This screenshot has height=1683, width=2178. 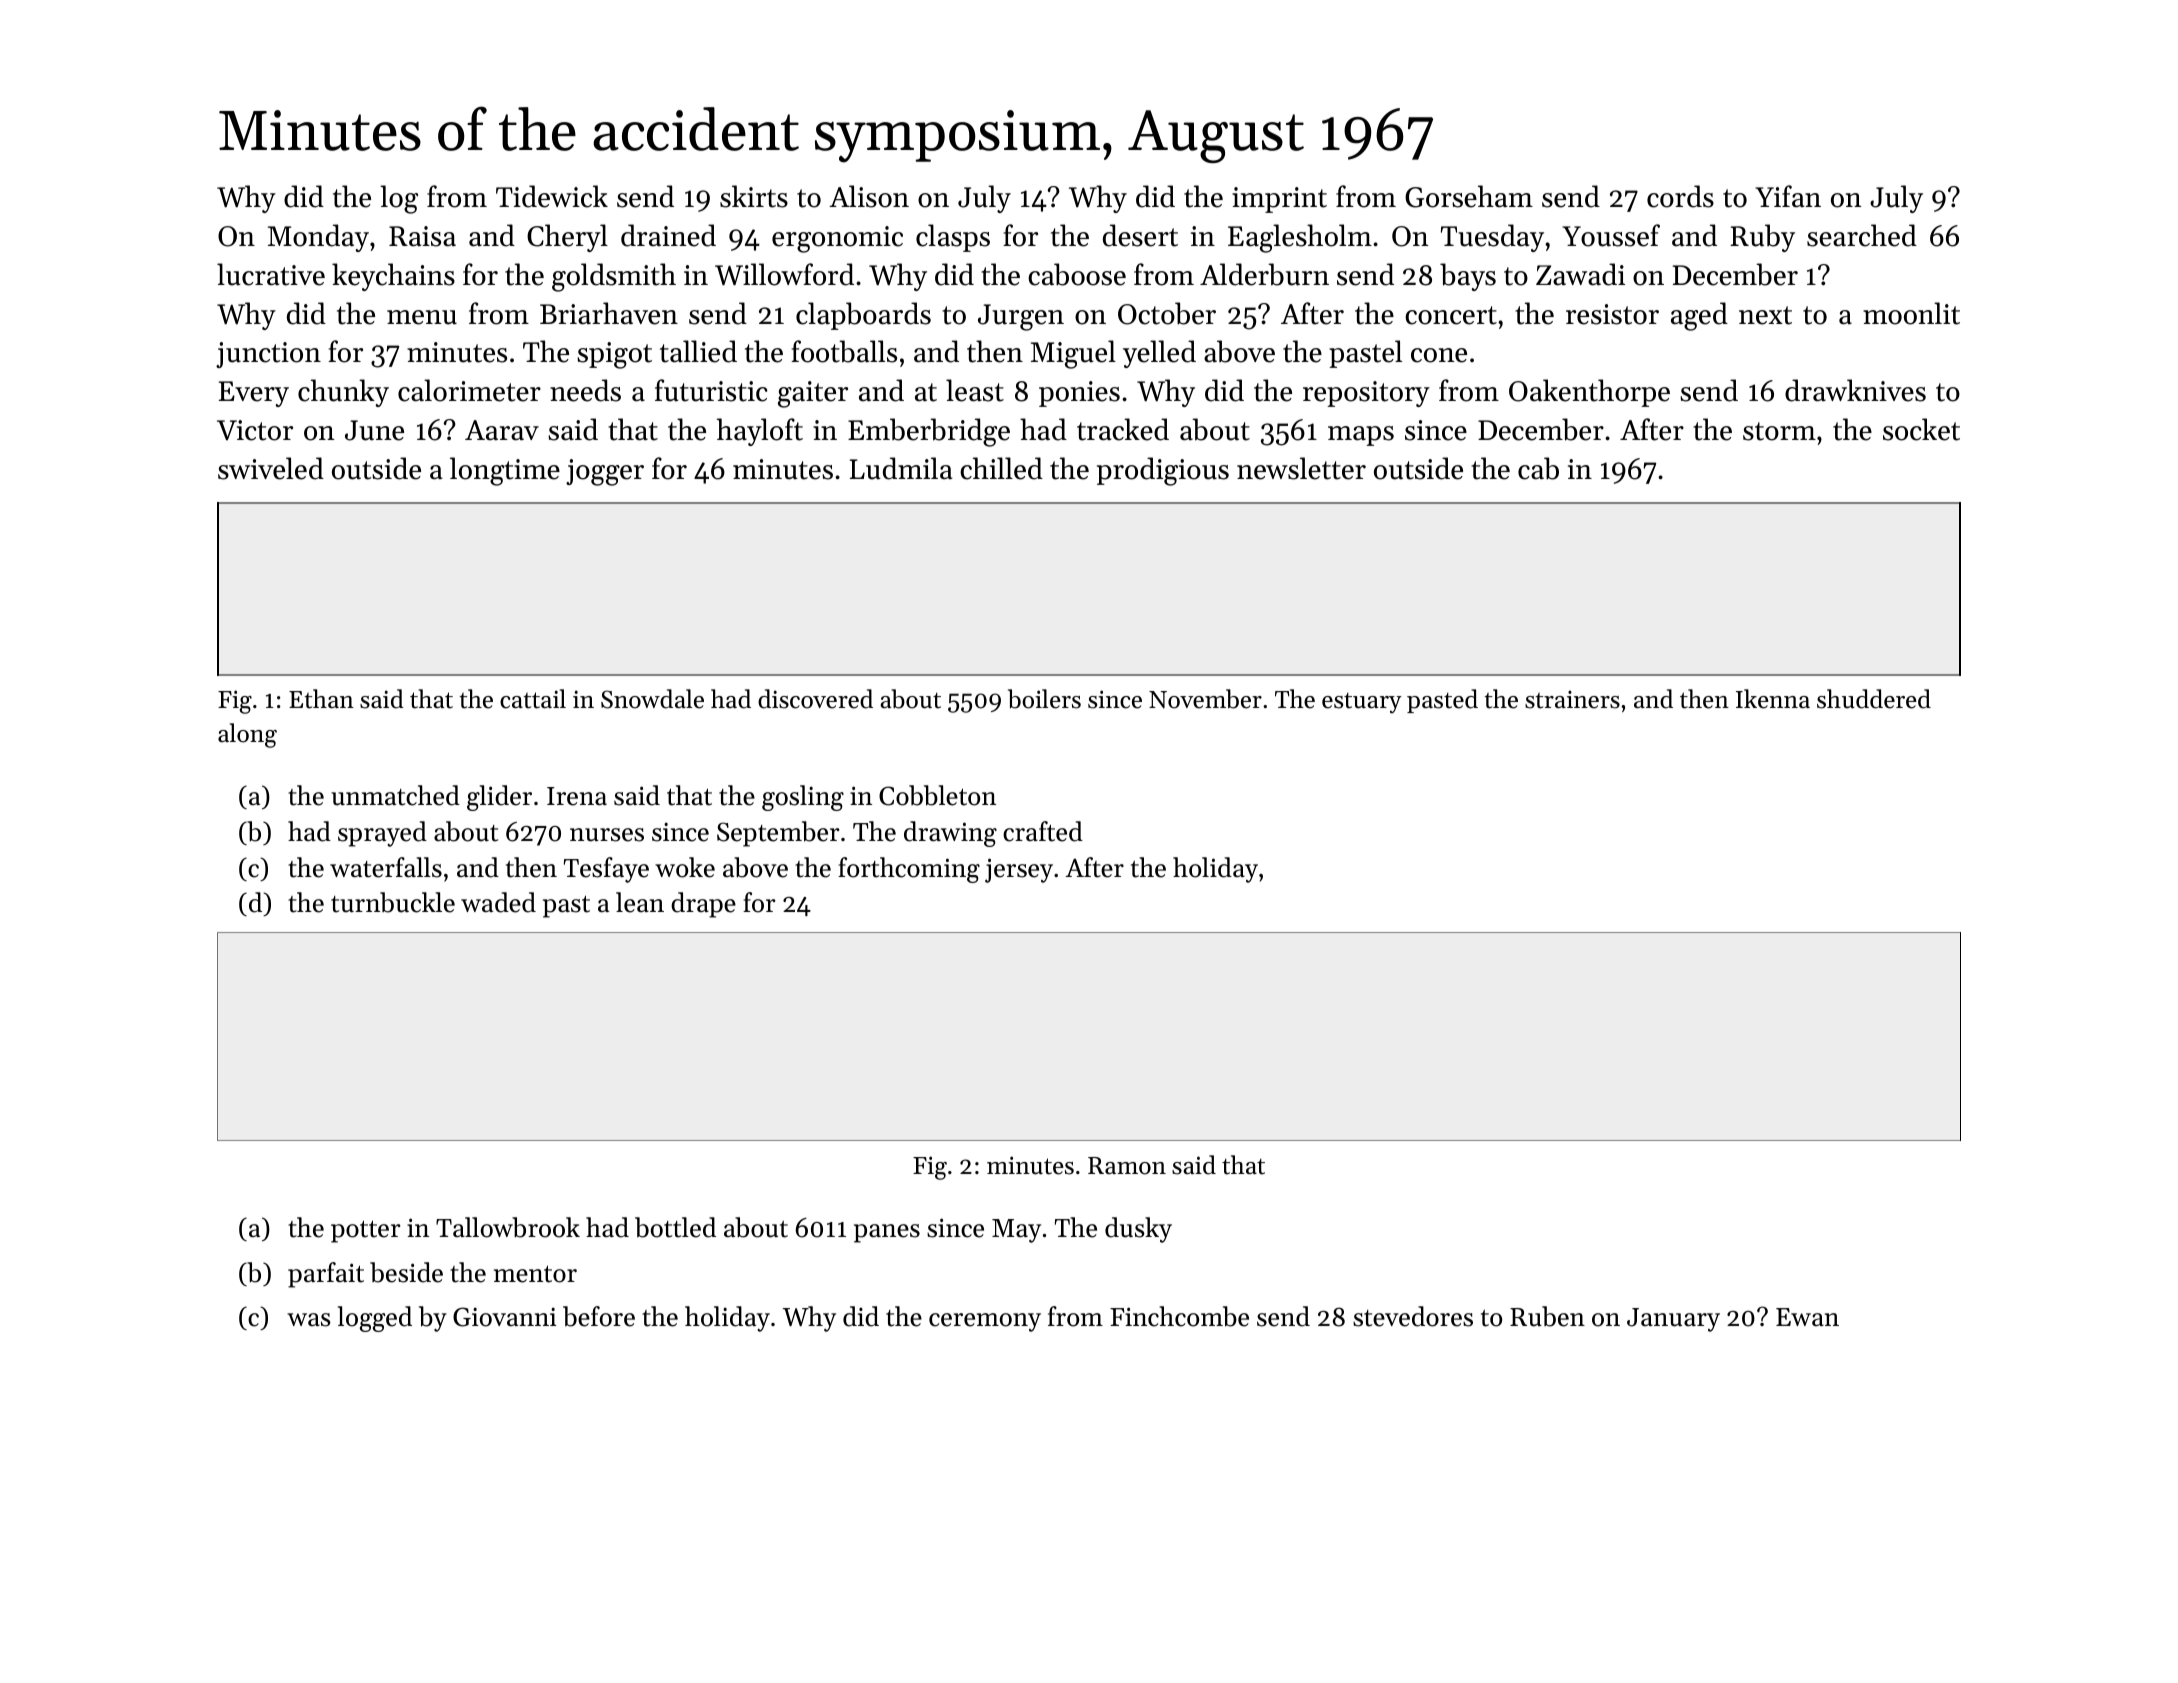 What do you see at coordinates (1001, 468) in the screenshot?
I see `chilled` at bounding box center [1001, 468].
